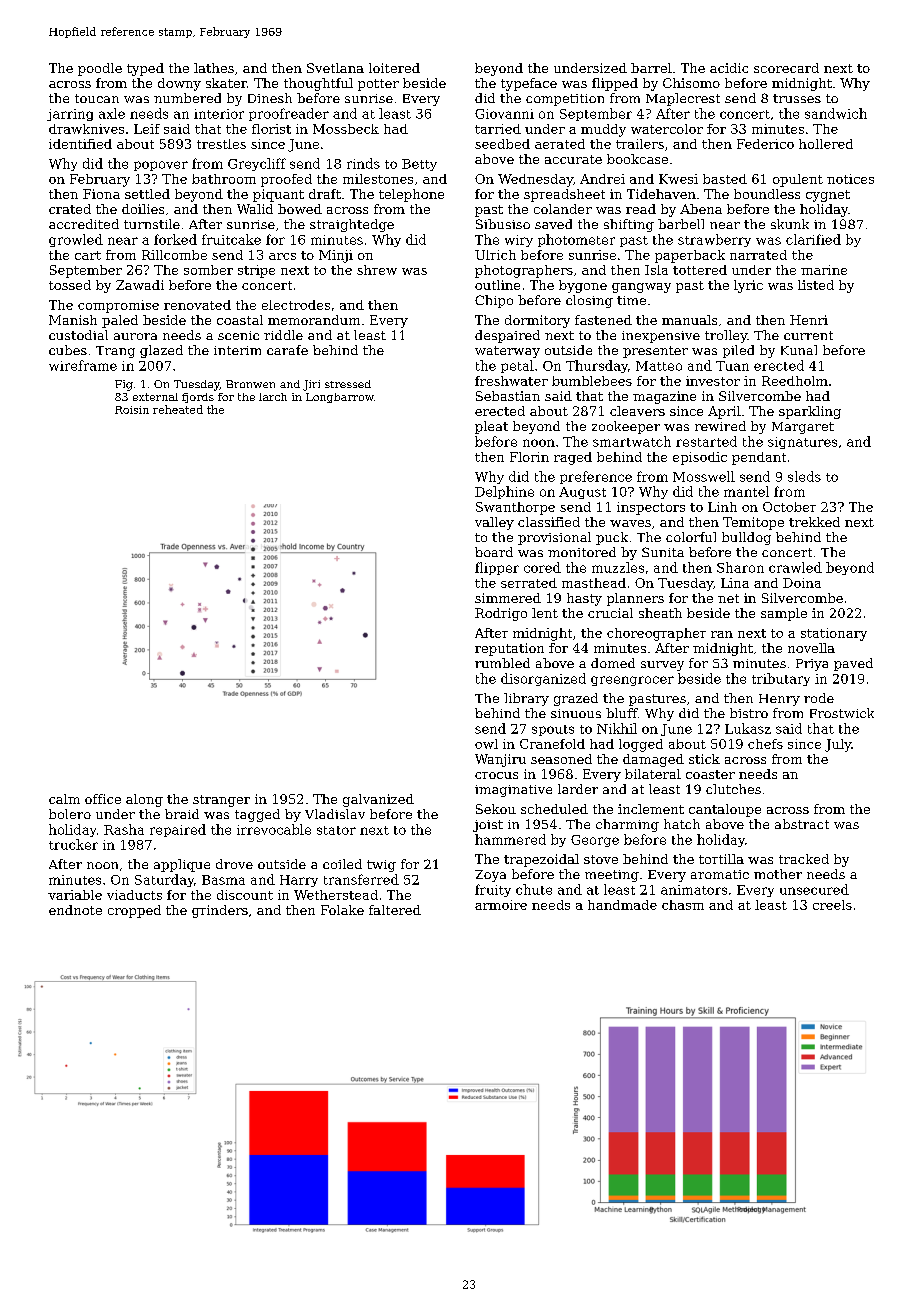  Describe the element at coordinates (257, 164) in the document. I see `Greycliff` at that location.
